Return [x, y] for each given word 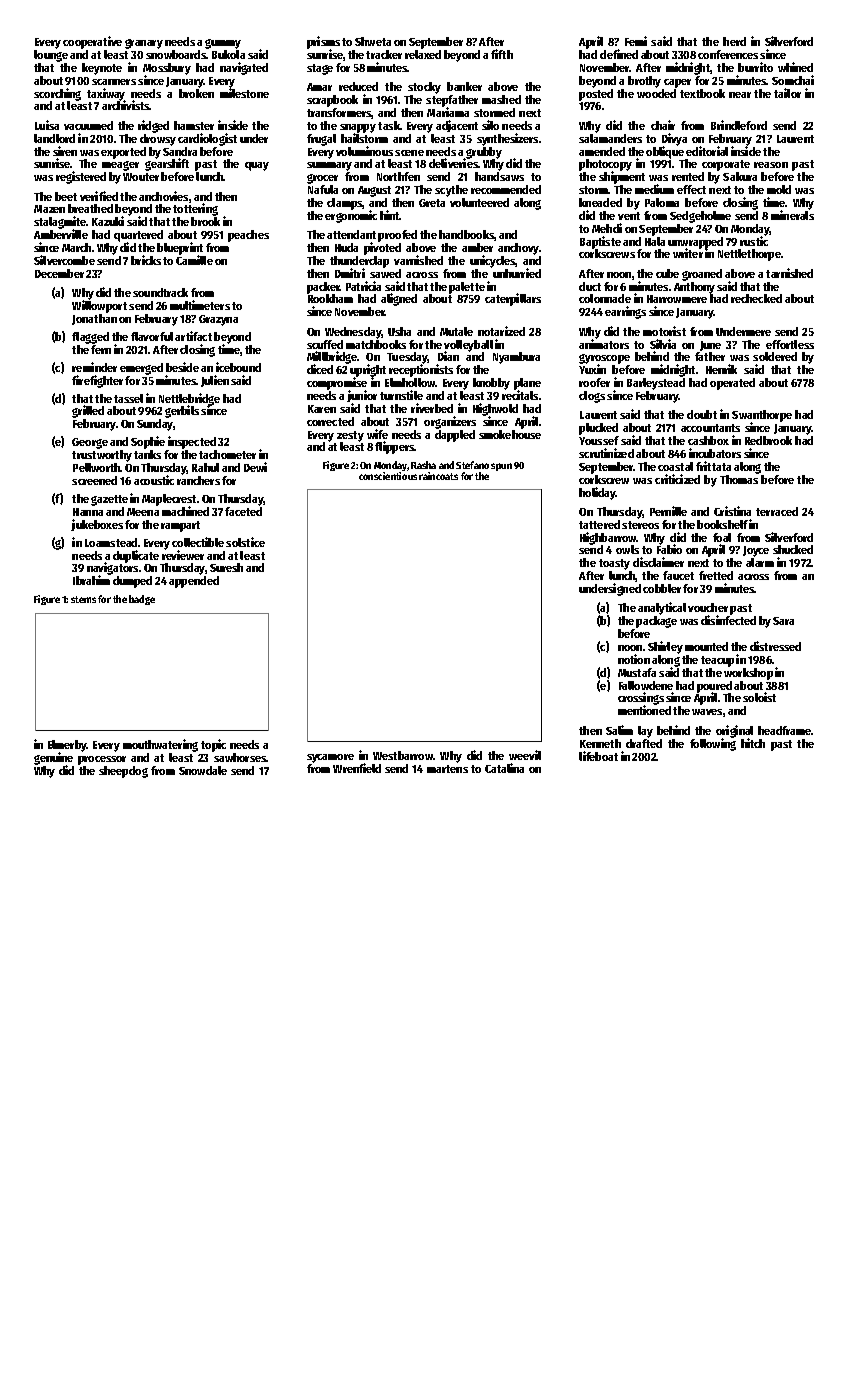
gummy [223, 44]
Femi [636, 41]
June [710, 346]
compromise [337, 384]
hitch [753, 743]
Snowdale [203, 770]
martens [447, 769]
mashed [501, 99]
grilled [88, 411]
